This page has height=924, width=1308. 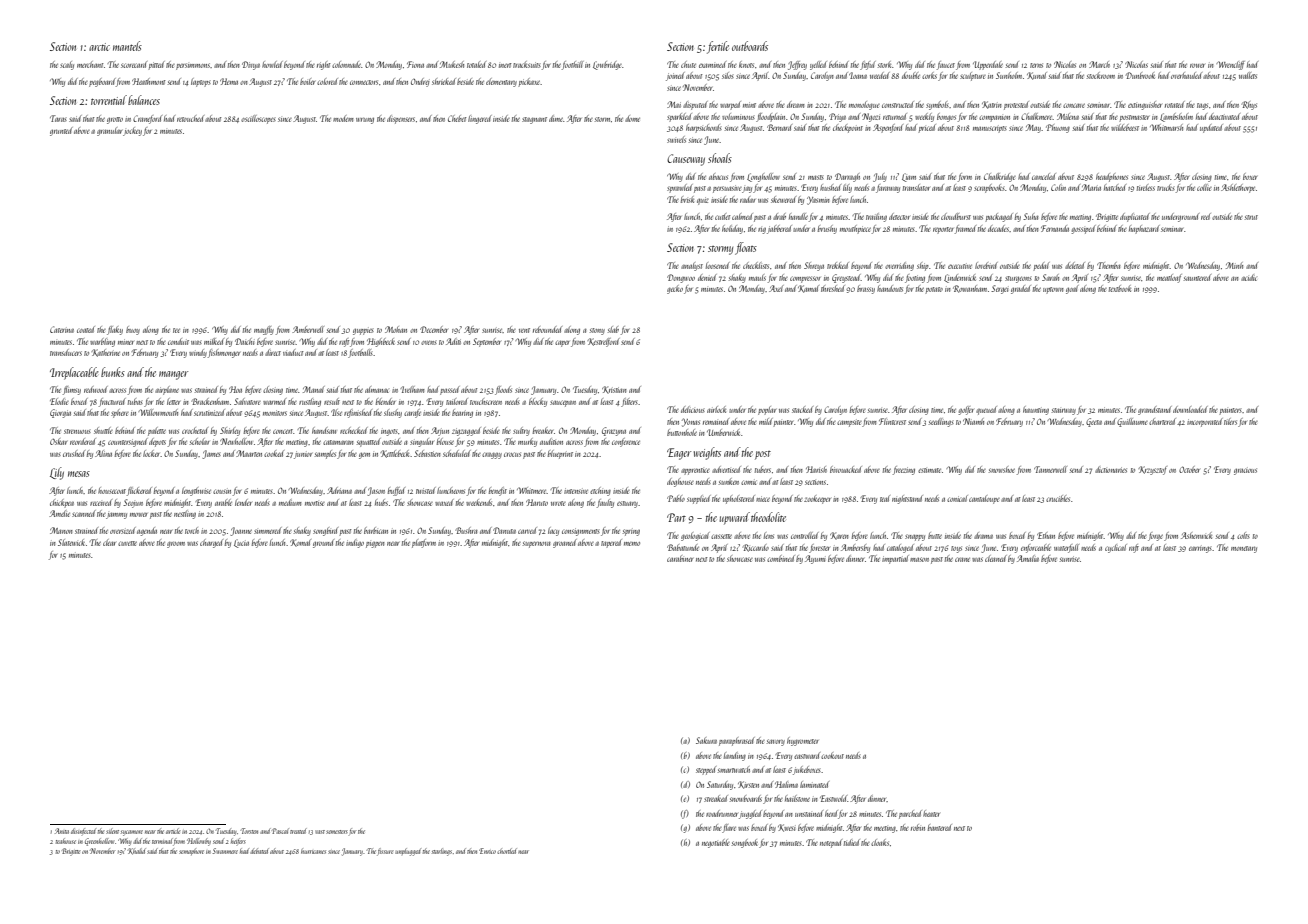 I want to click on Caterina, so click(x=62, y=329).
